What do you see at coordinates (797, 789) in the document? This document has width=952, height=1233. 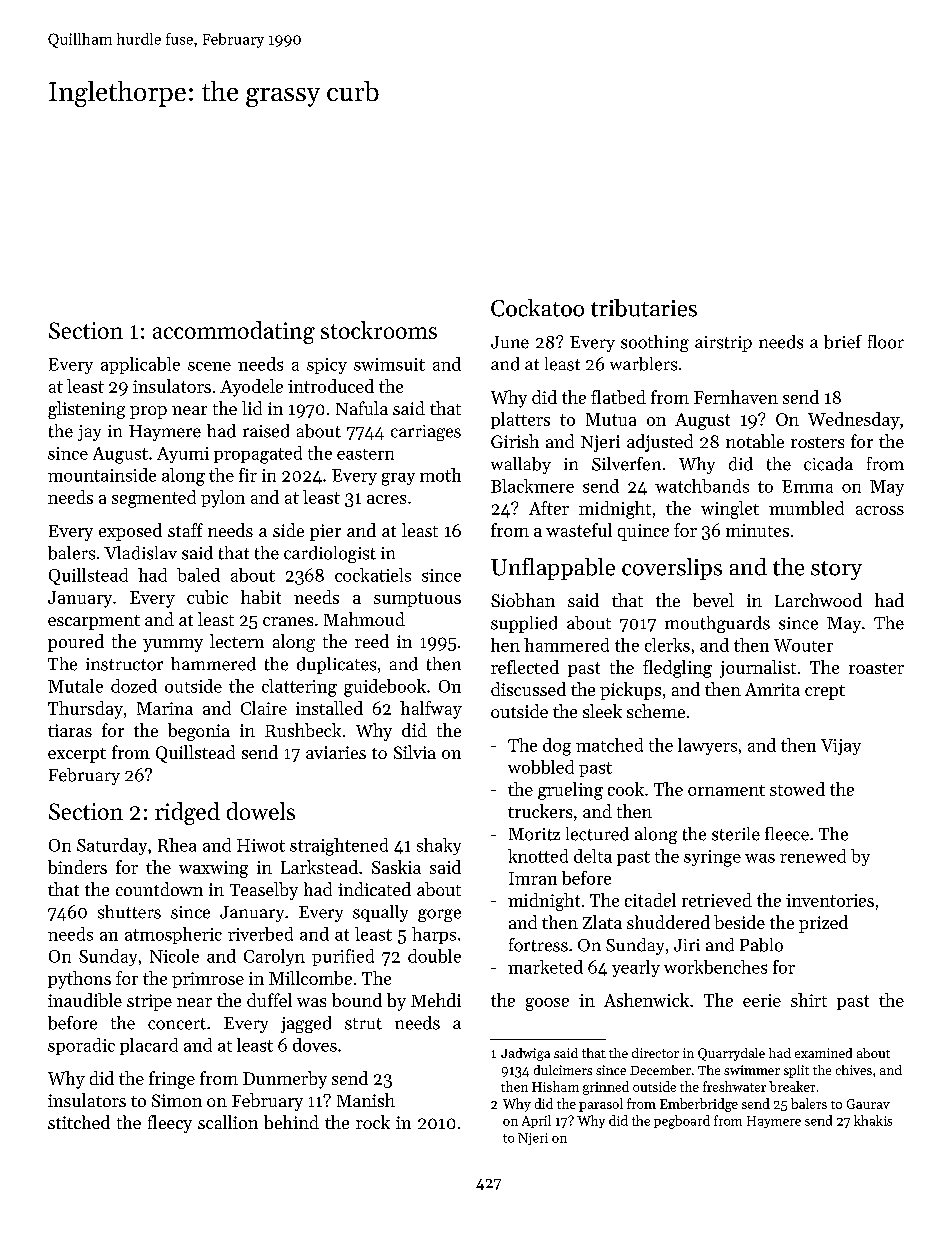 I see `stowed` at bounding box center [797, 789].
